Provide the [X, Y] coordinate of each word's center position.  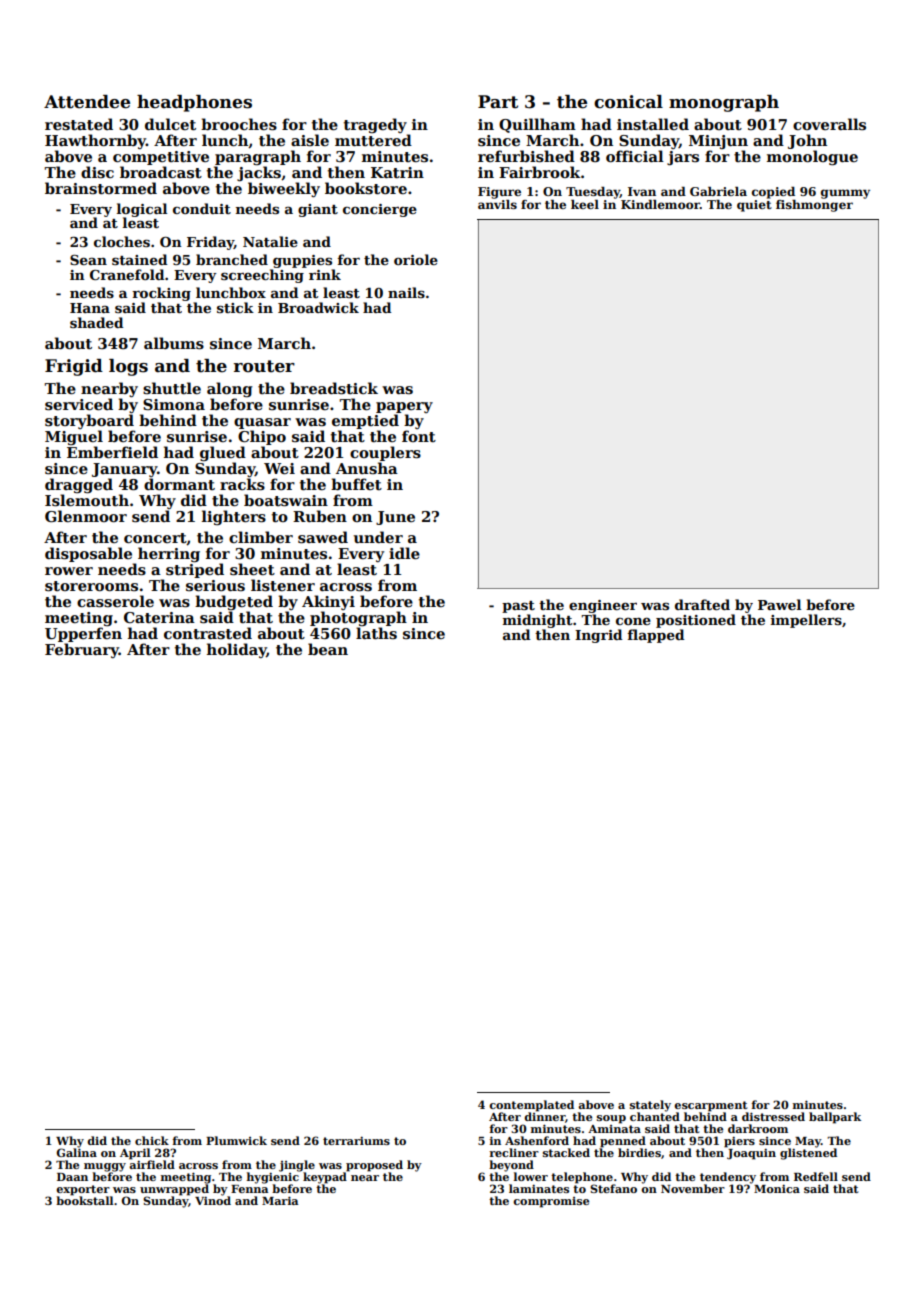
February [82, 650]
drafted [702, 604]
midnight [537, 621]
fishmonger [814, 206]
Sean [88, 260]
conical [628, 102]
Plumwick [236, 1140]
